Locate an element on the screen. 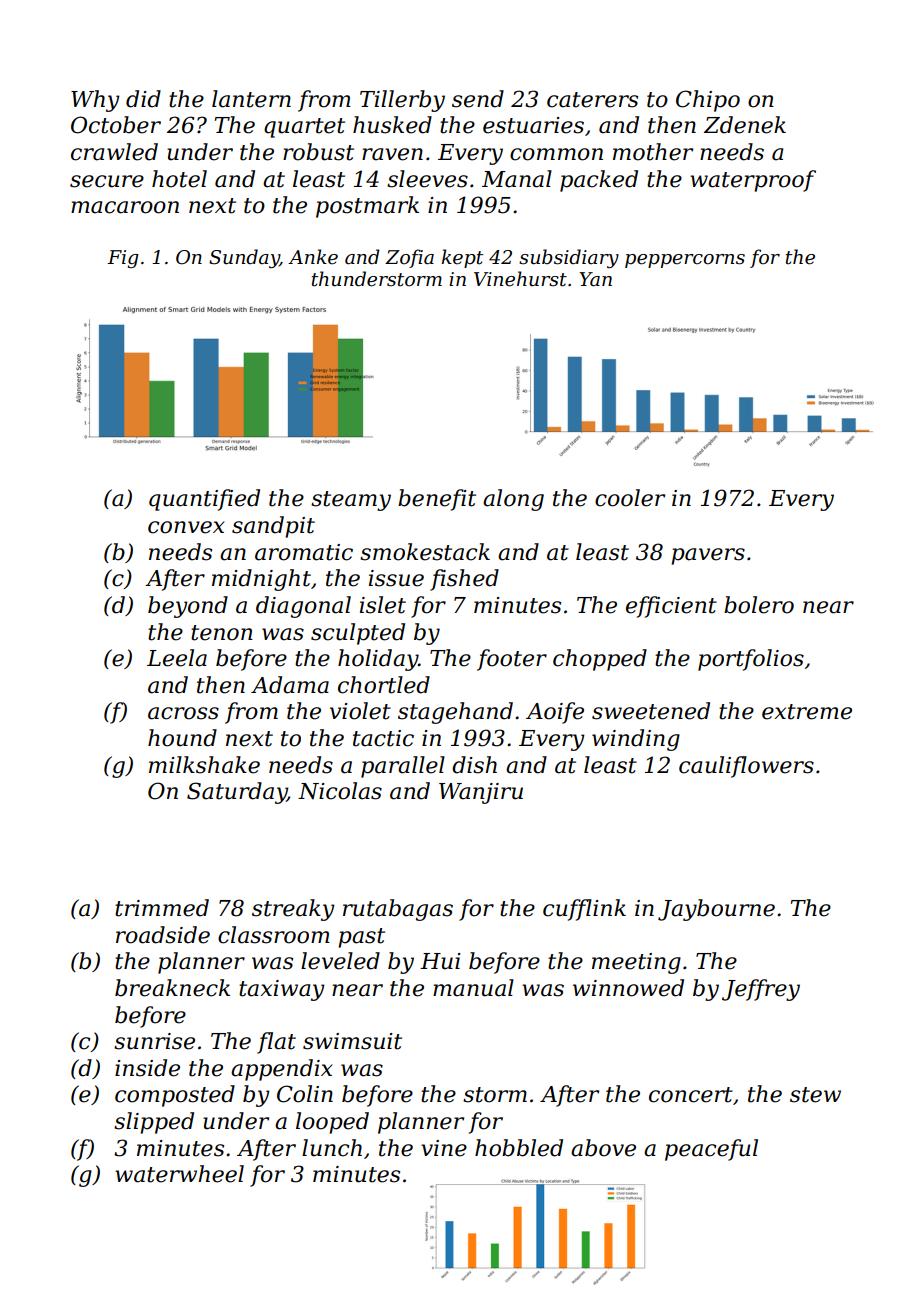 The width and height of the screenshot is (924, 1311). inside is located at coordinates (147, 1068).
